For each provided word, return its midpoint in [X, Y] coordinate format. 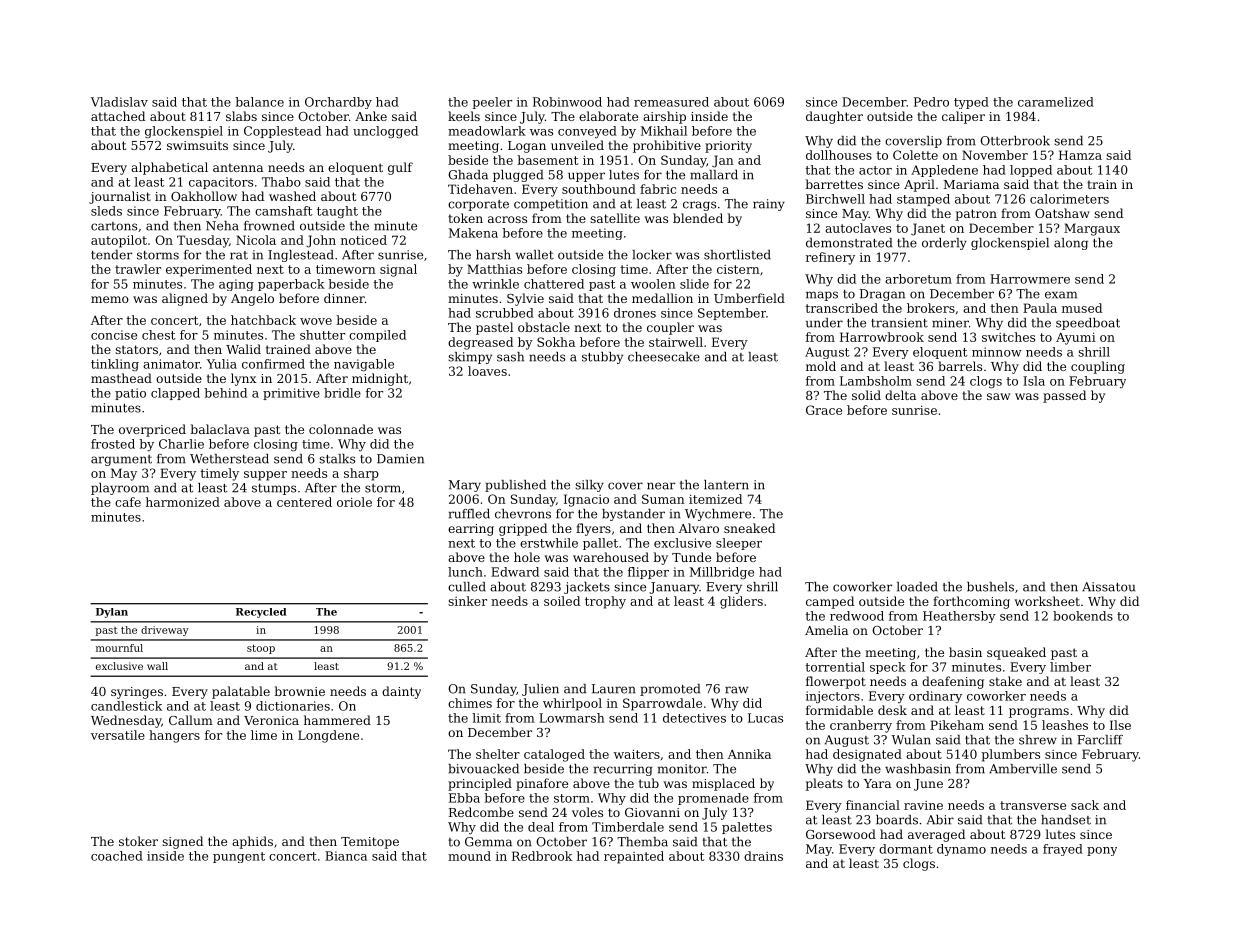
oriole [354, 502]
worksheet [1047, 601]
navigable [364, 365]
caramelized [1056, 102]
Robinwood [567, 102]
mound [469, 856]
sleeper [739, 544]
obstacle [544, 327]
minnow [997, 352]
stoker [138, 841]
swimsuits [197, 145]
